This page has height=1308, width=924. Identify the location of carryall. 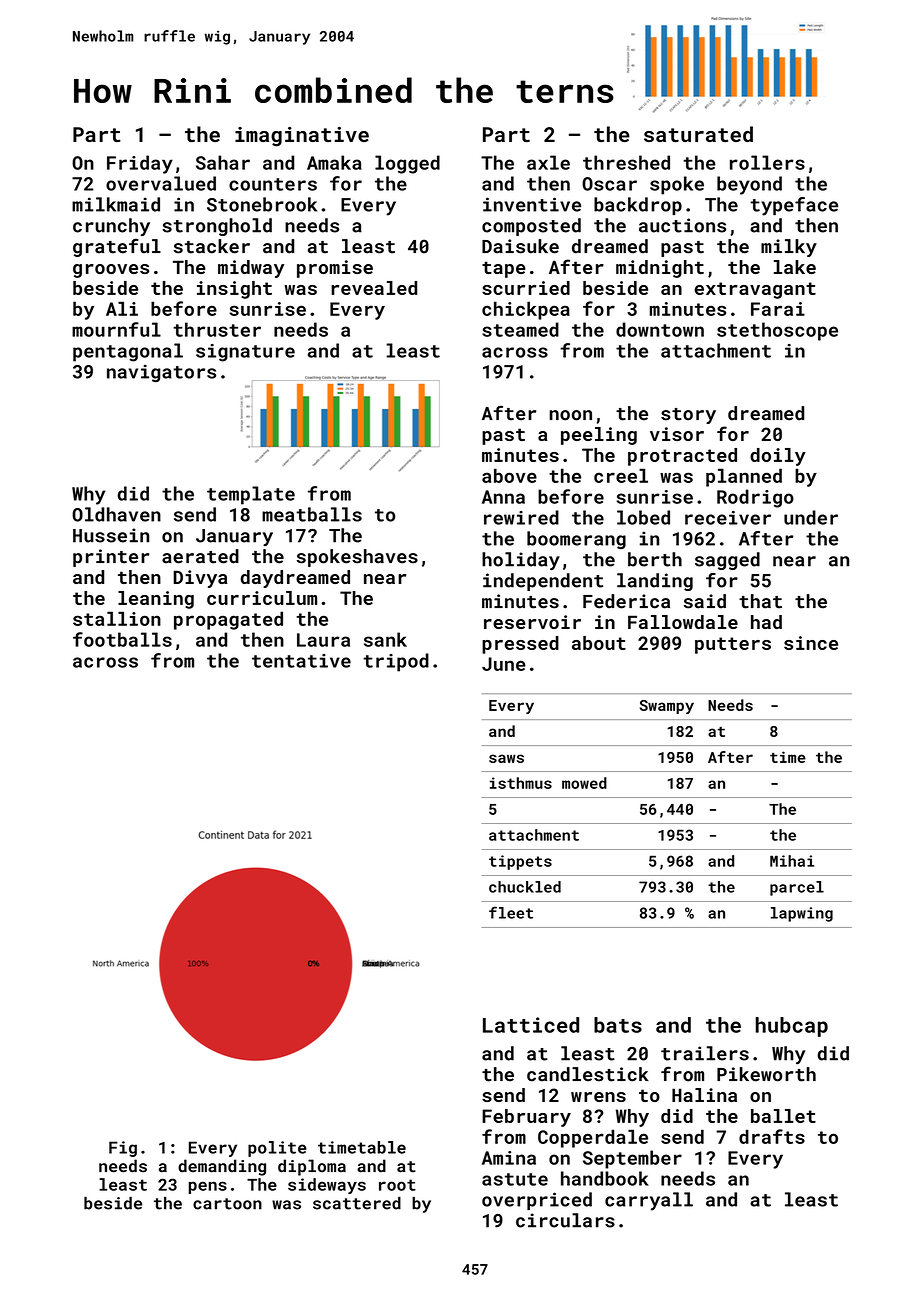
(649, 1201).
